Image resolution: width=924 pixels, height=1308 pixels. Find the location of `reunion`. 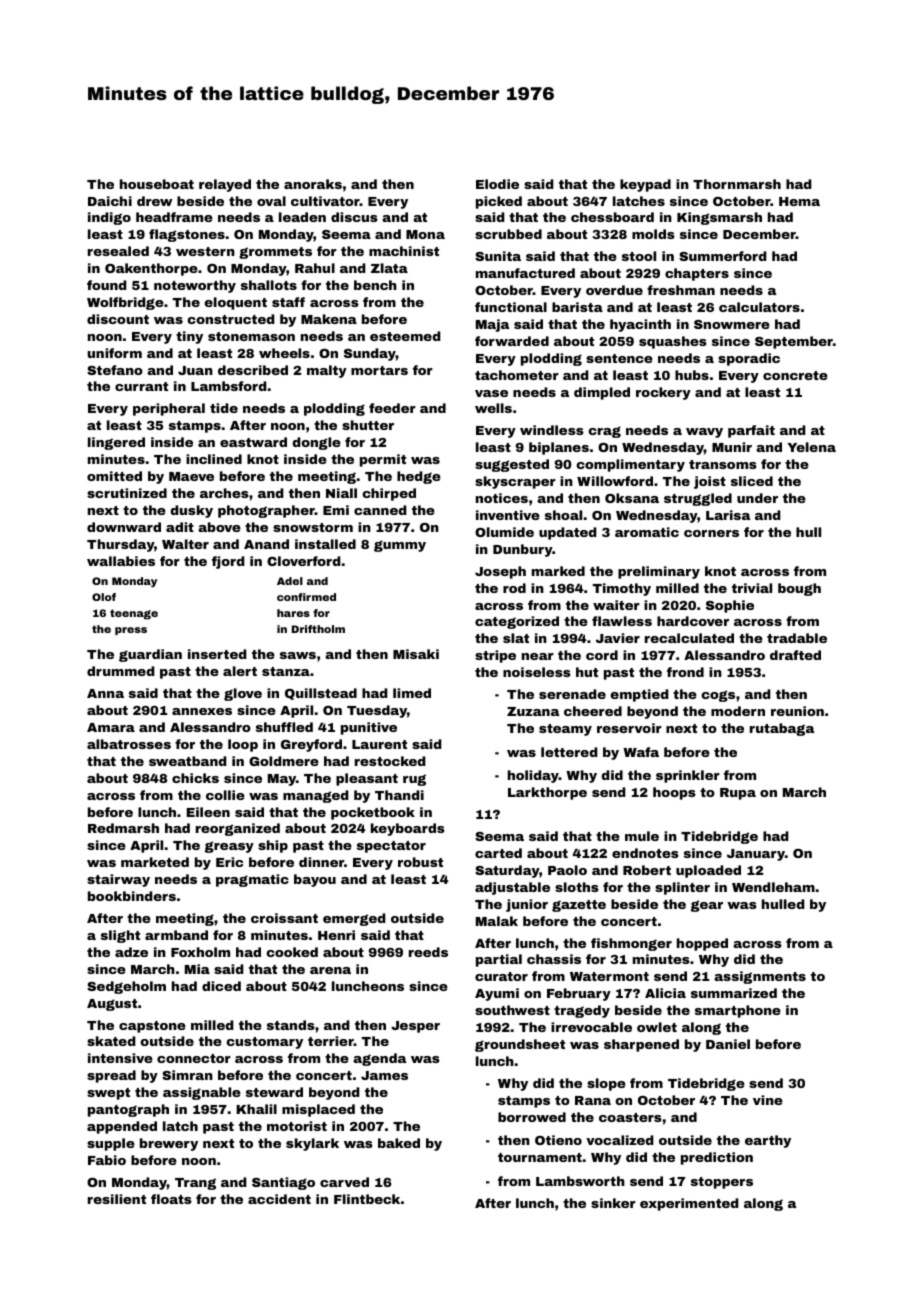

reunion is located at coordinates (797, 711).
